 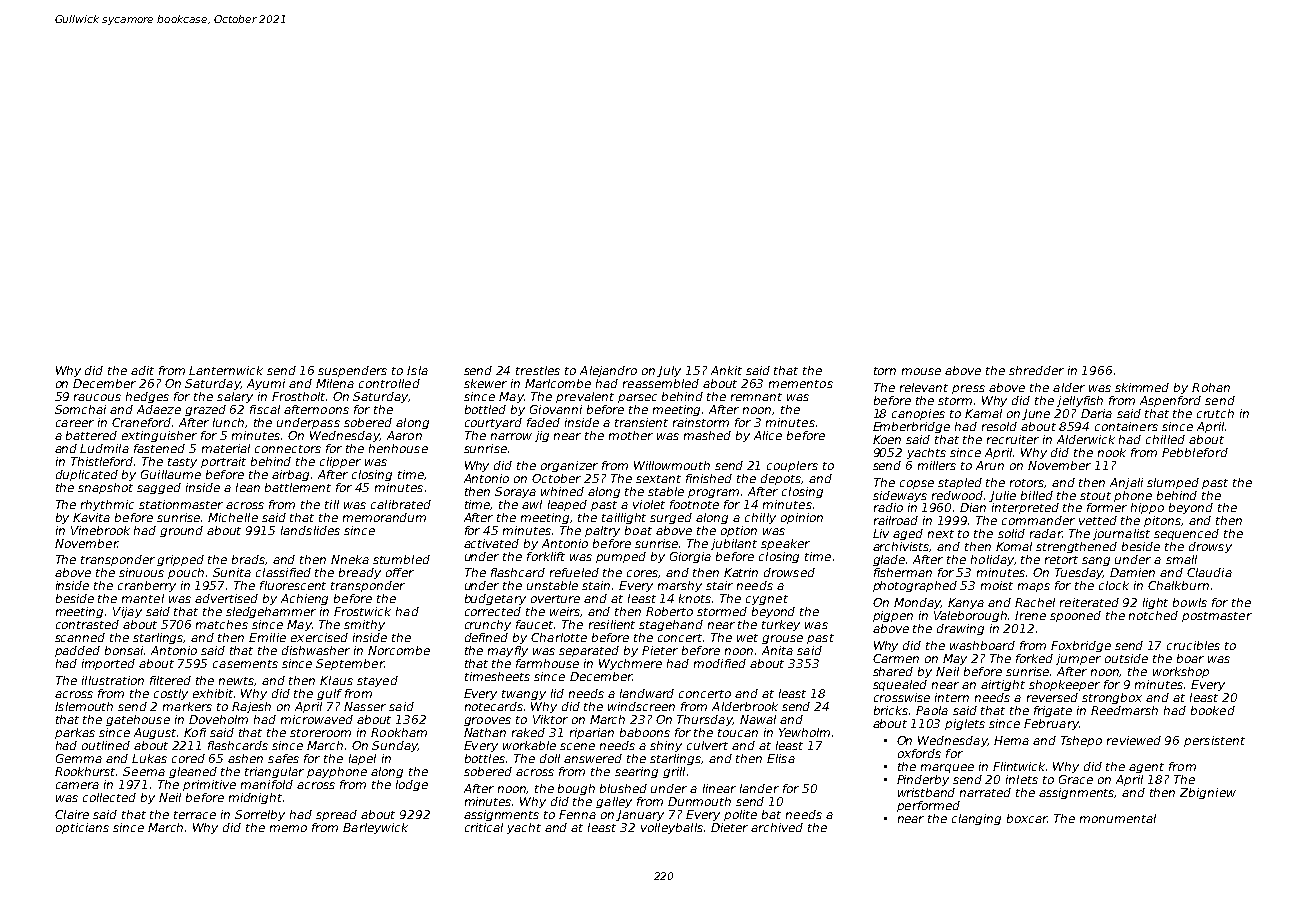 What do you see at coordinates (159, 488) in the screenshot?
I see `sagged` at bounding box center [159, 488].
